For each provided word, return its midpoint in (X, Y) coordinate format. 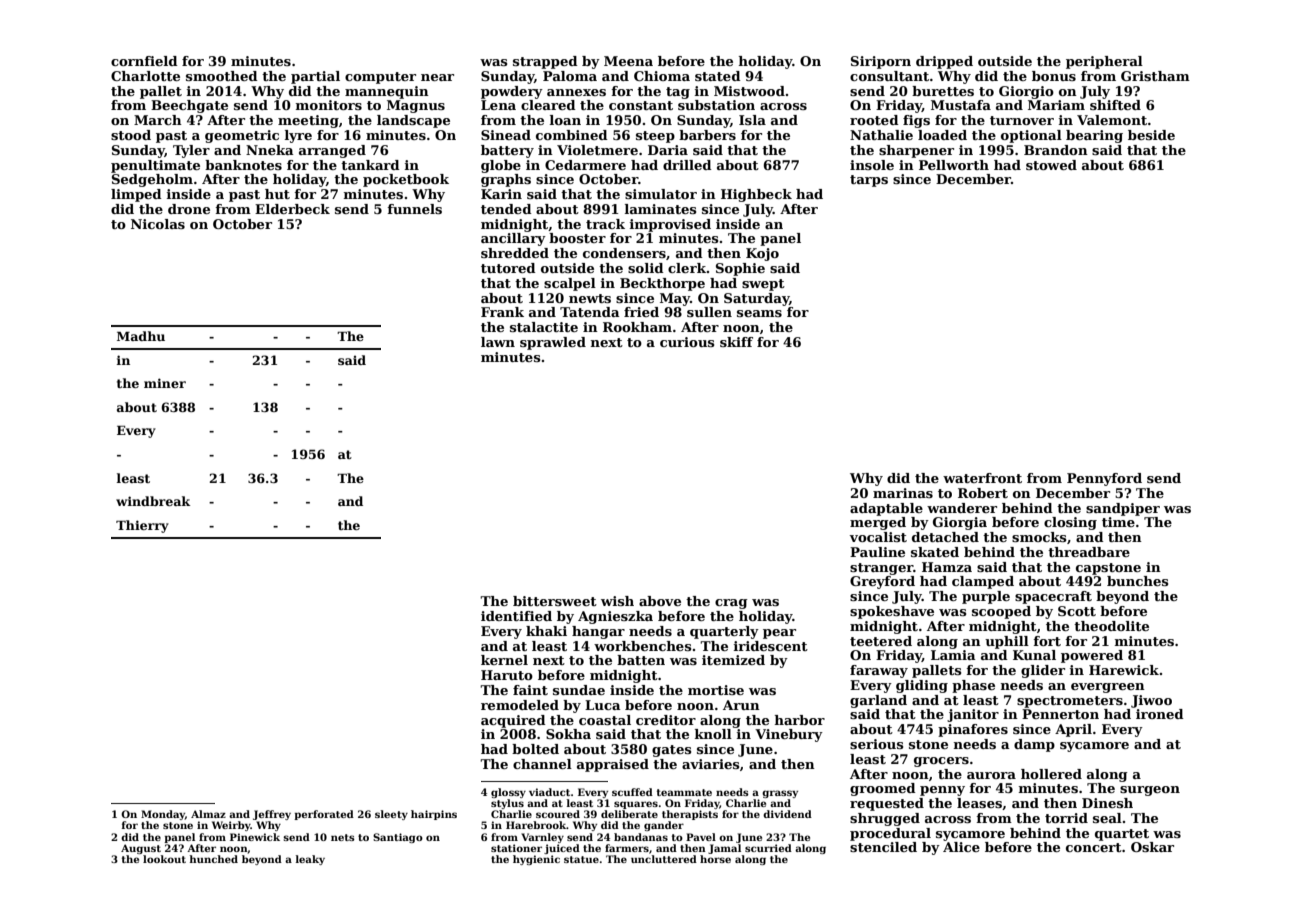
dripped (944, 62)
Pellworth (954, 165)
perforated (324, 815)
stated (718, 76)
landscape (413, 121)
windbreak (153, 501)
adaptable (886, 509)
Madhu (141, 336)
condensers (624, 253)
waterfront (982, 478)
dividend (787, 814)
